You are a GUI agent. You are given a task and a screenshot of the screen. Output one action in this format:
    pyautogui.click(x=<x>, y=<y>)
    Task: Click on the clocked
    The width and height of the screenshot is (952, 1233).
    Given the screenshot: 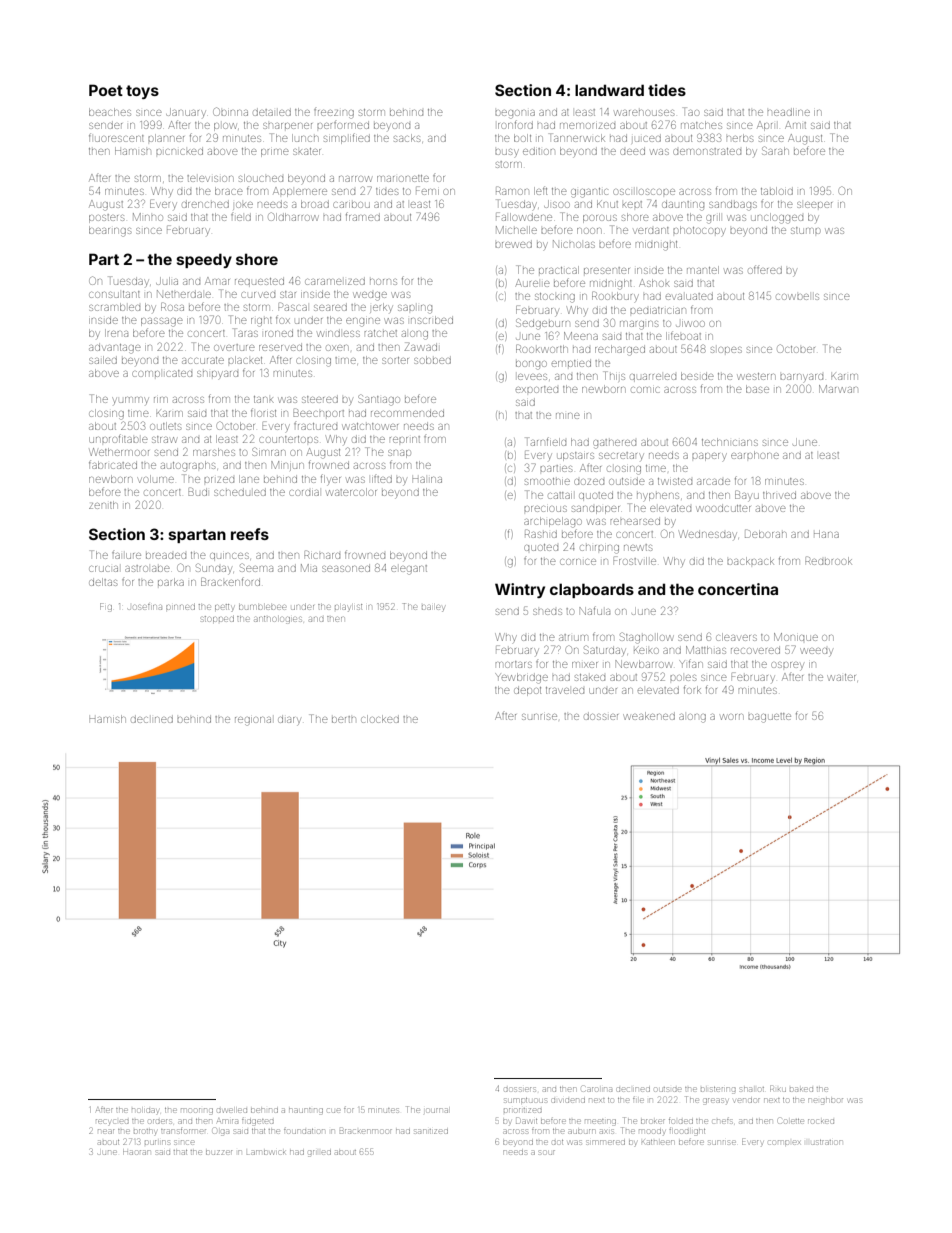 What is the action you would take?
    pyautogui.click(x=380, y=719)
